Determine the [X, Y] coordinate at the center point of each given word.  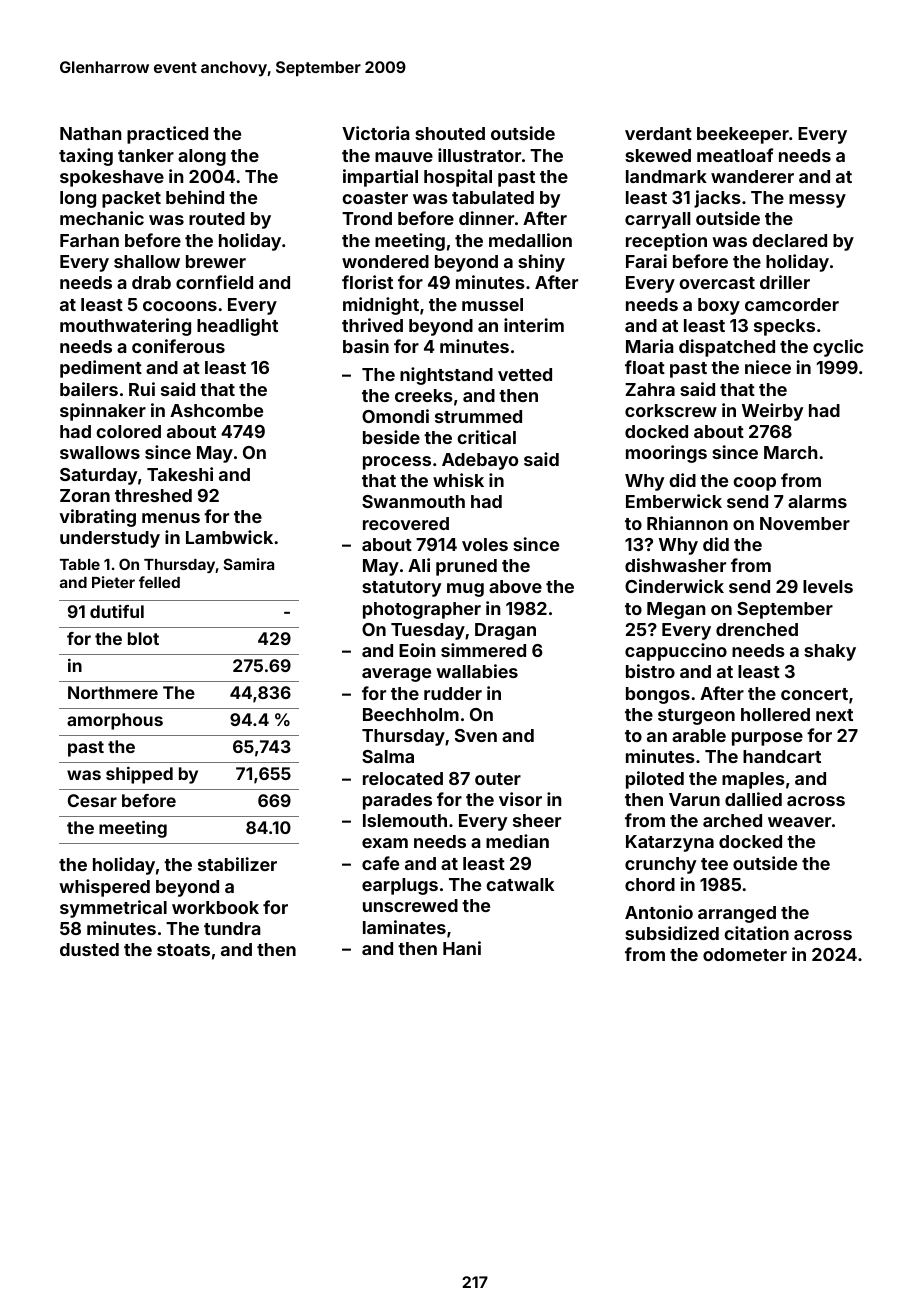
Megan [676, 610]
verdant [658, 133]
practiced [167, 135]
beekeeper [743, 135]
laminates [404, 927]
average [396, 675]
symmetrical [113, 909]
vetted [525, 374]
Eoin [417, 650]
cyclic [838, 348]
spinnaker [103, 412]
